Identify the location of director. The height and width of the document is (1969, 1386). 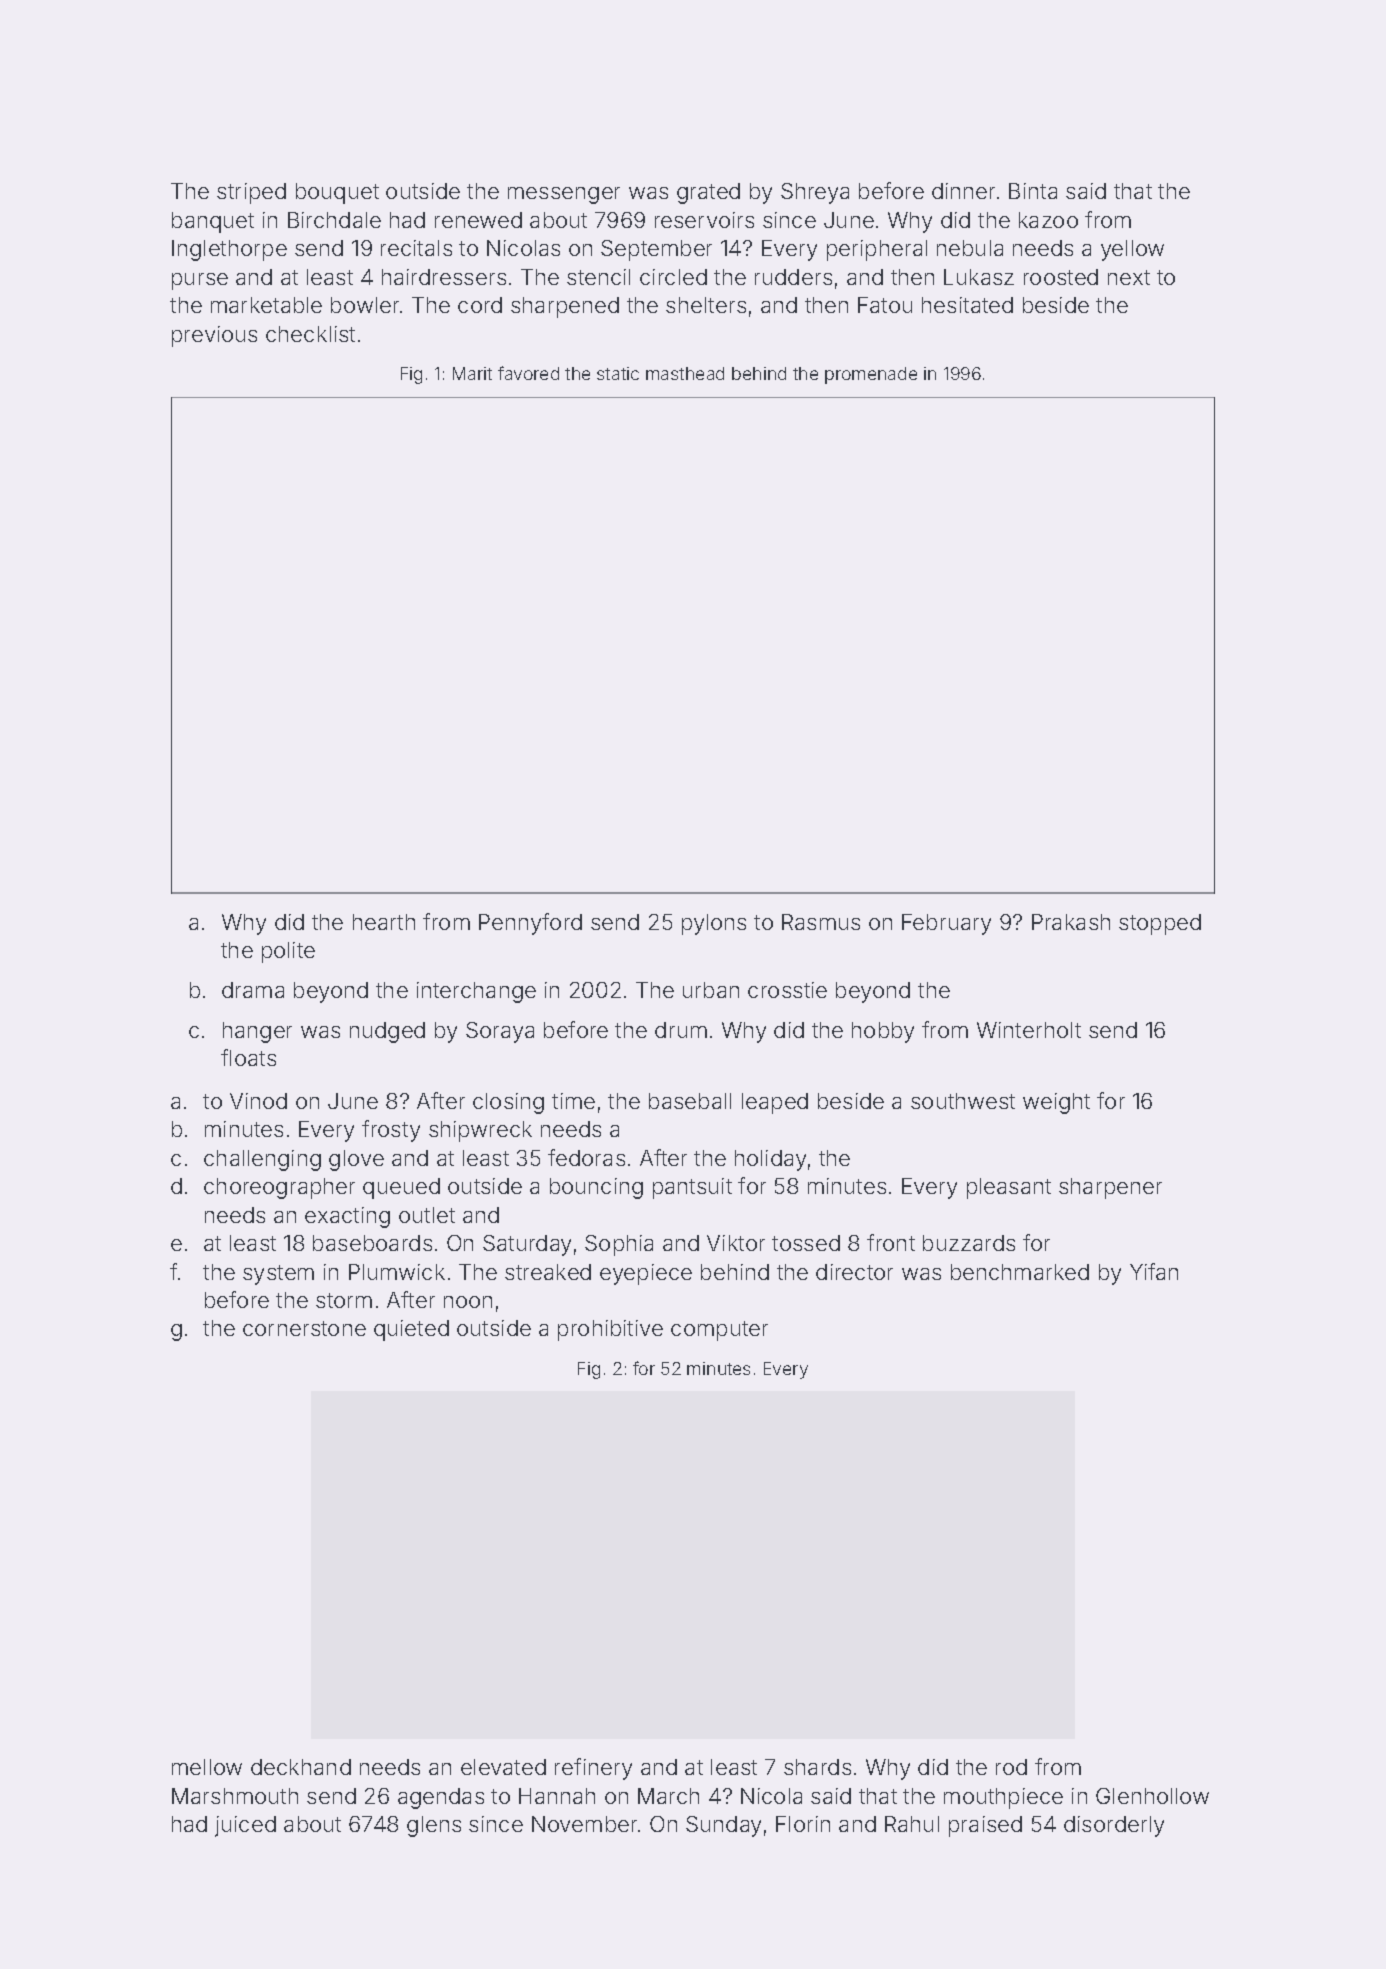
(854, 1272).
